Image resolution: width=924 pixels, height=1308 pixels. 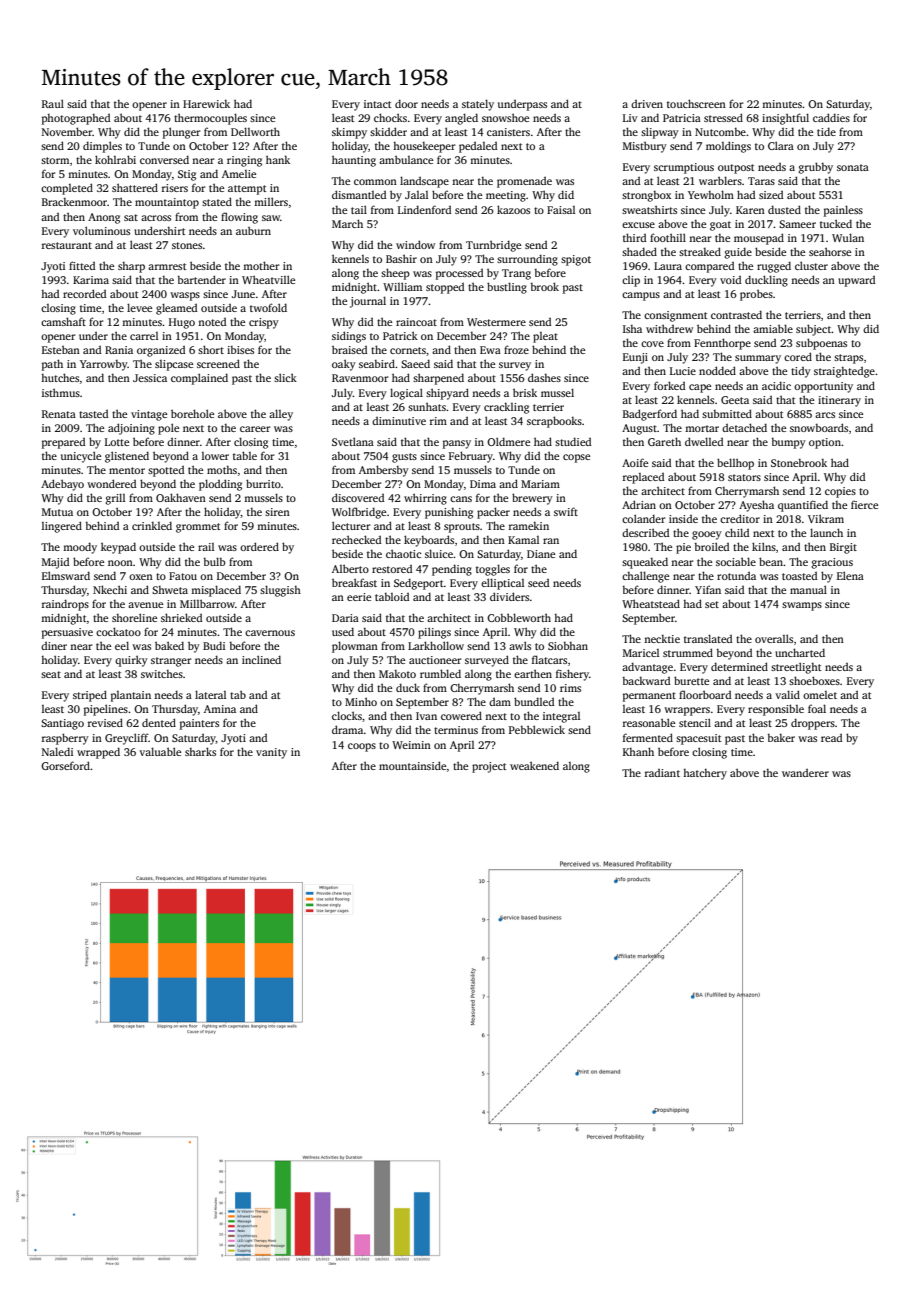 I want to click on Naledi, so click(x=57, y=751).
